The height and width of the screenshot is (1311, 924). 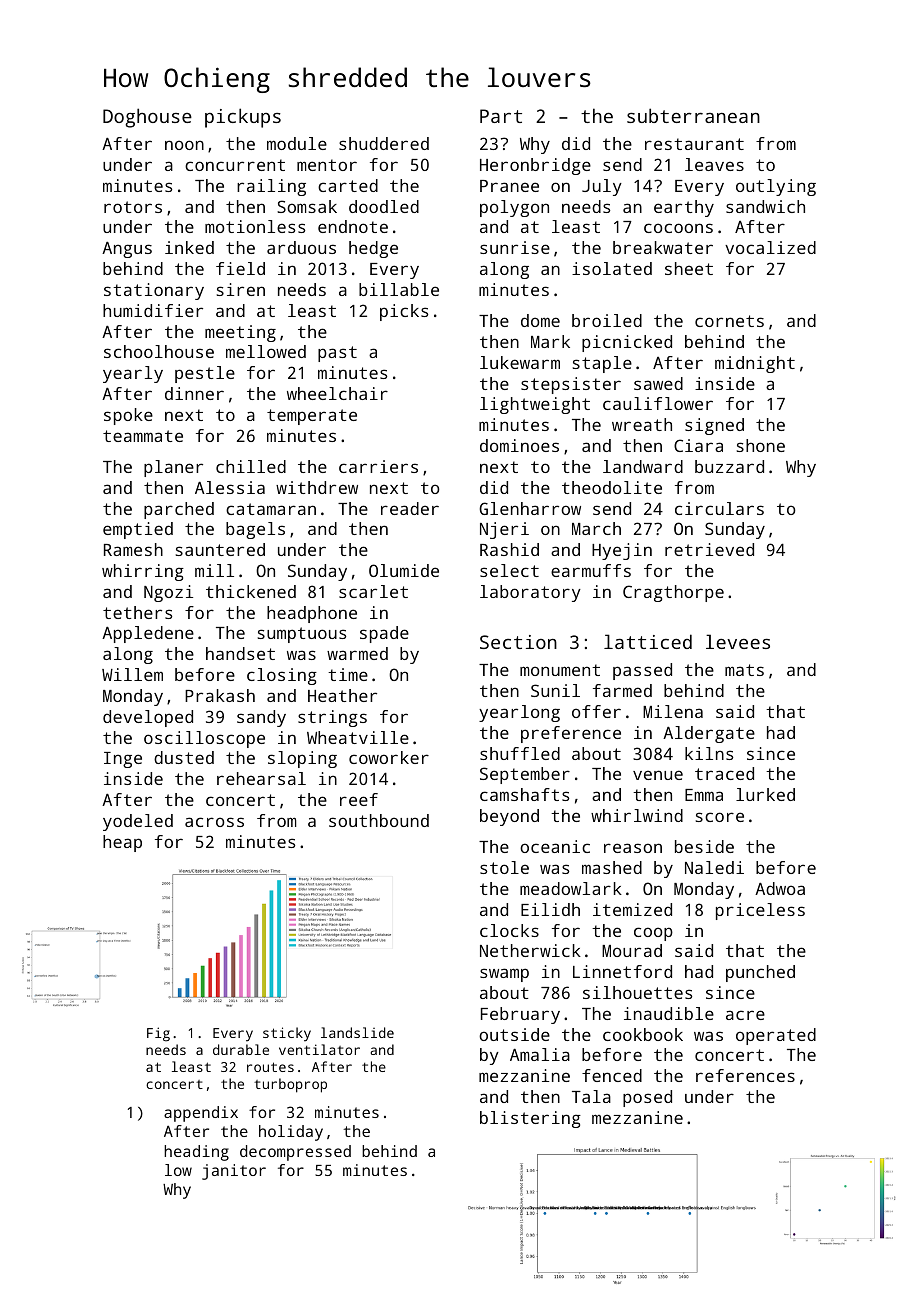 What do you see at coordinates (123, 760) in the screenshot?
I see `Inge` at bounding box center [123, 760].
